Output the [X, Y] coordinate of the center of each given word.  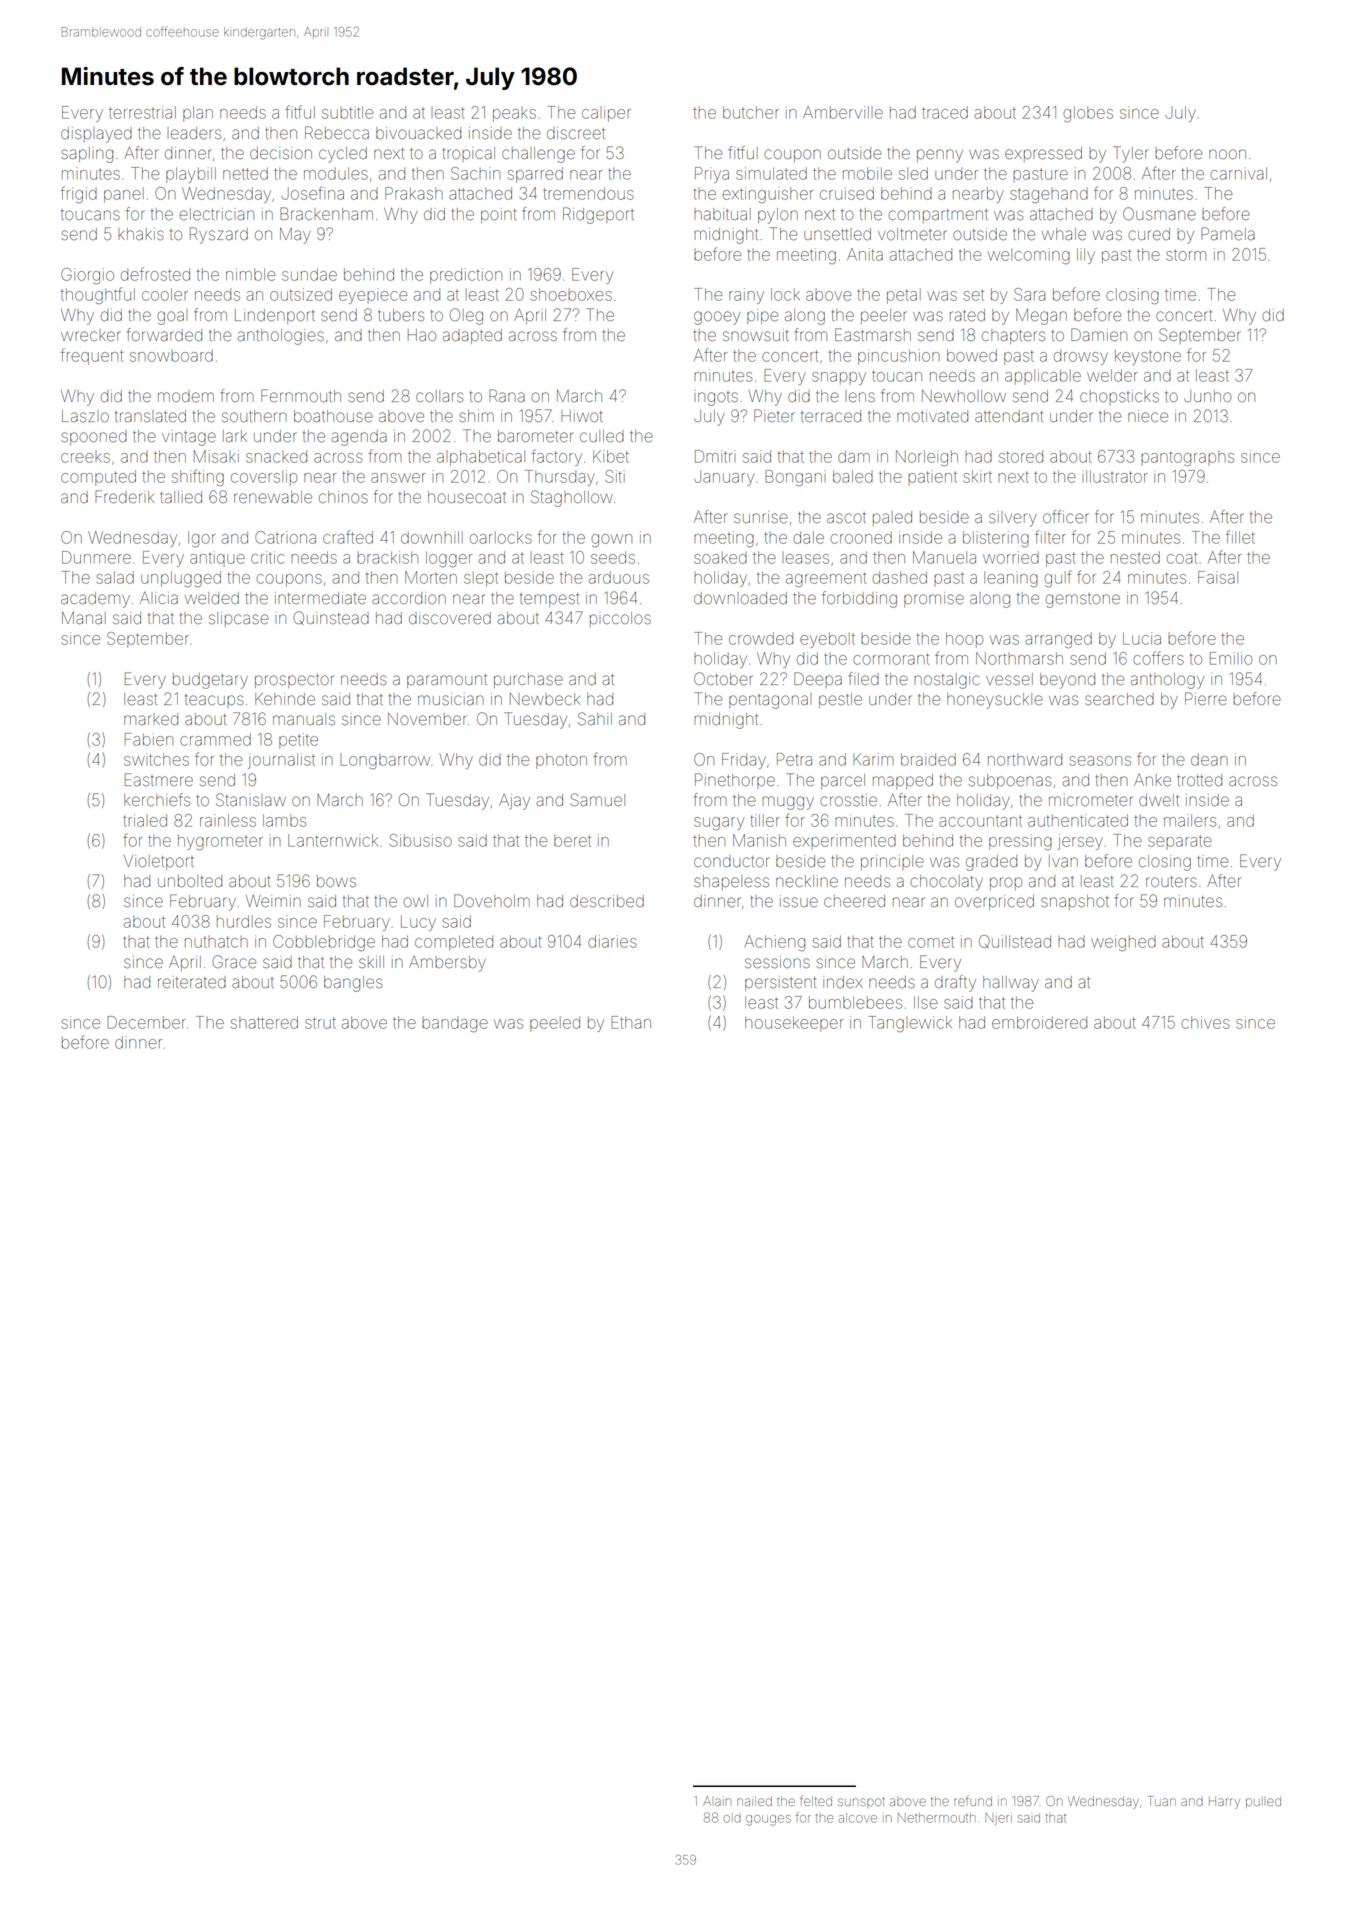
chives [1205, 1022]
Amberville [843, 112]
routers [1171, 881]
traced [945, 112]
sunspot [861, 1802]
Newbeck [545, 699]
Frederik [124, 496]
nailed [754, 1801]
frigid [79, 194]
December [146, 1022]
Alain [717, 1801]
